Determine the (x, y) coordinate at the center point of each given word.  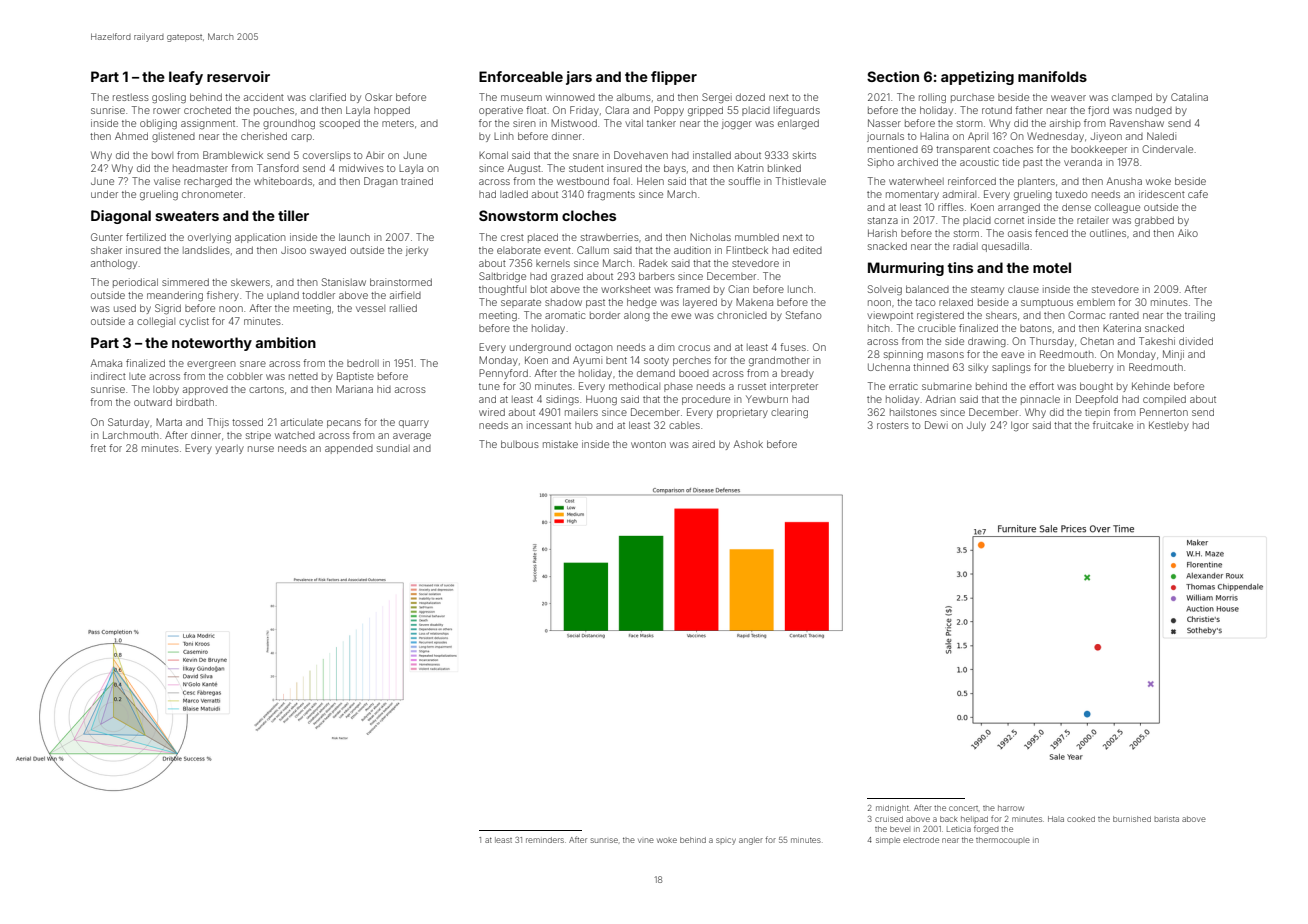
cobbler (245, 376)
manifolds (1052, 76)
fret (98, 448)
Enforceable (521, 76)
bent (616, 360)
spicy (726, 841)
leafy (186, 78)
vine (646, 840)
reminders (545, 840)
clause (1023, 289)
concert (963, 808)
